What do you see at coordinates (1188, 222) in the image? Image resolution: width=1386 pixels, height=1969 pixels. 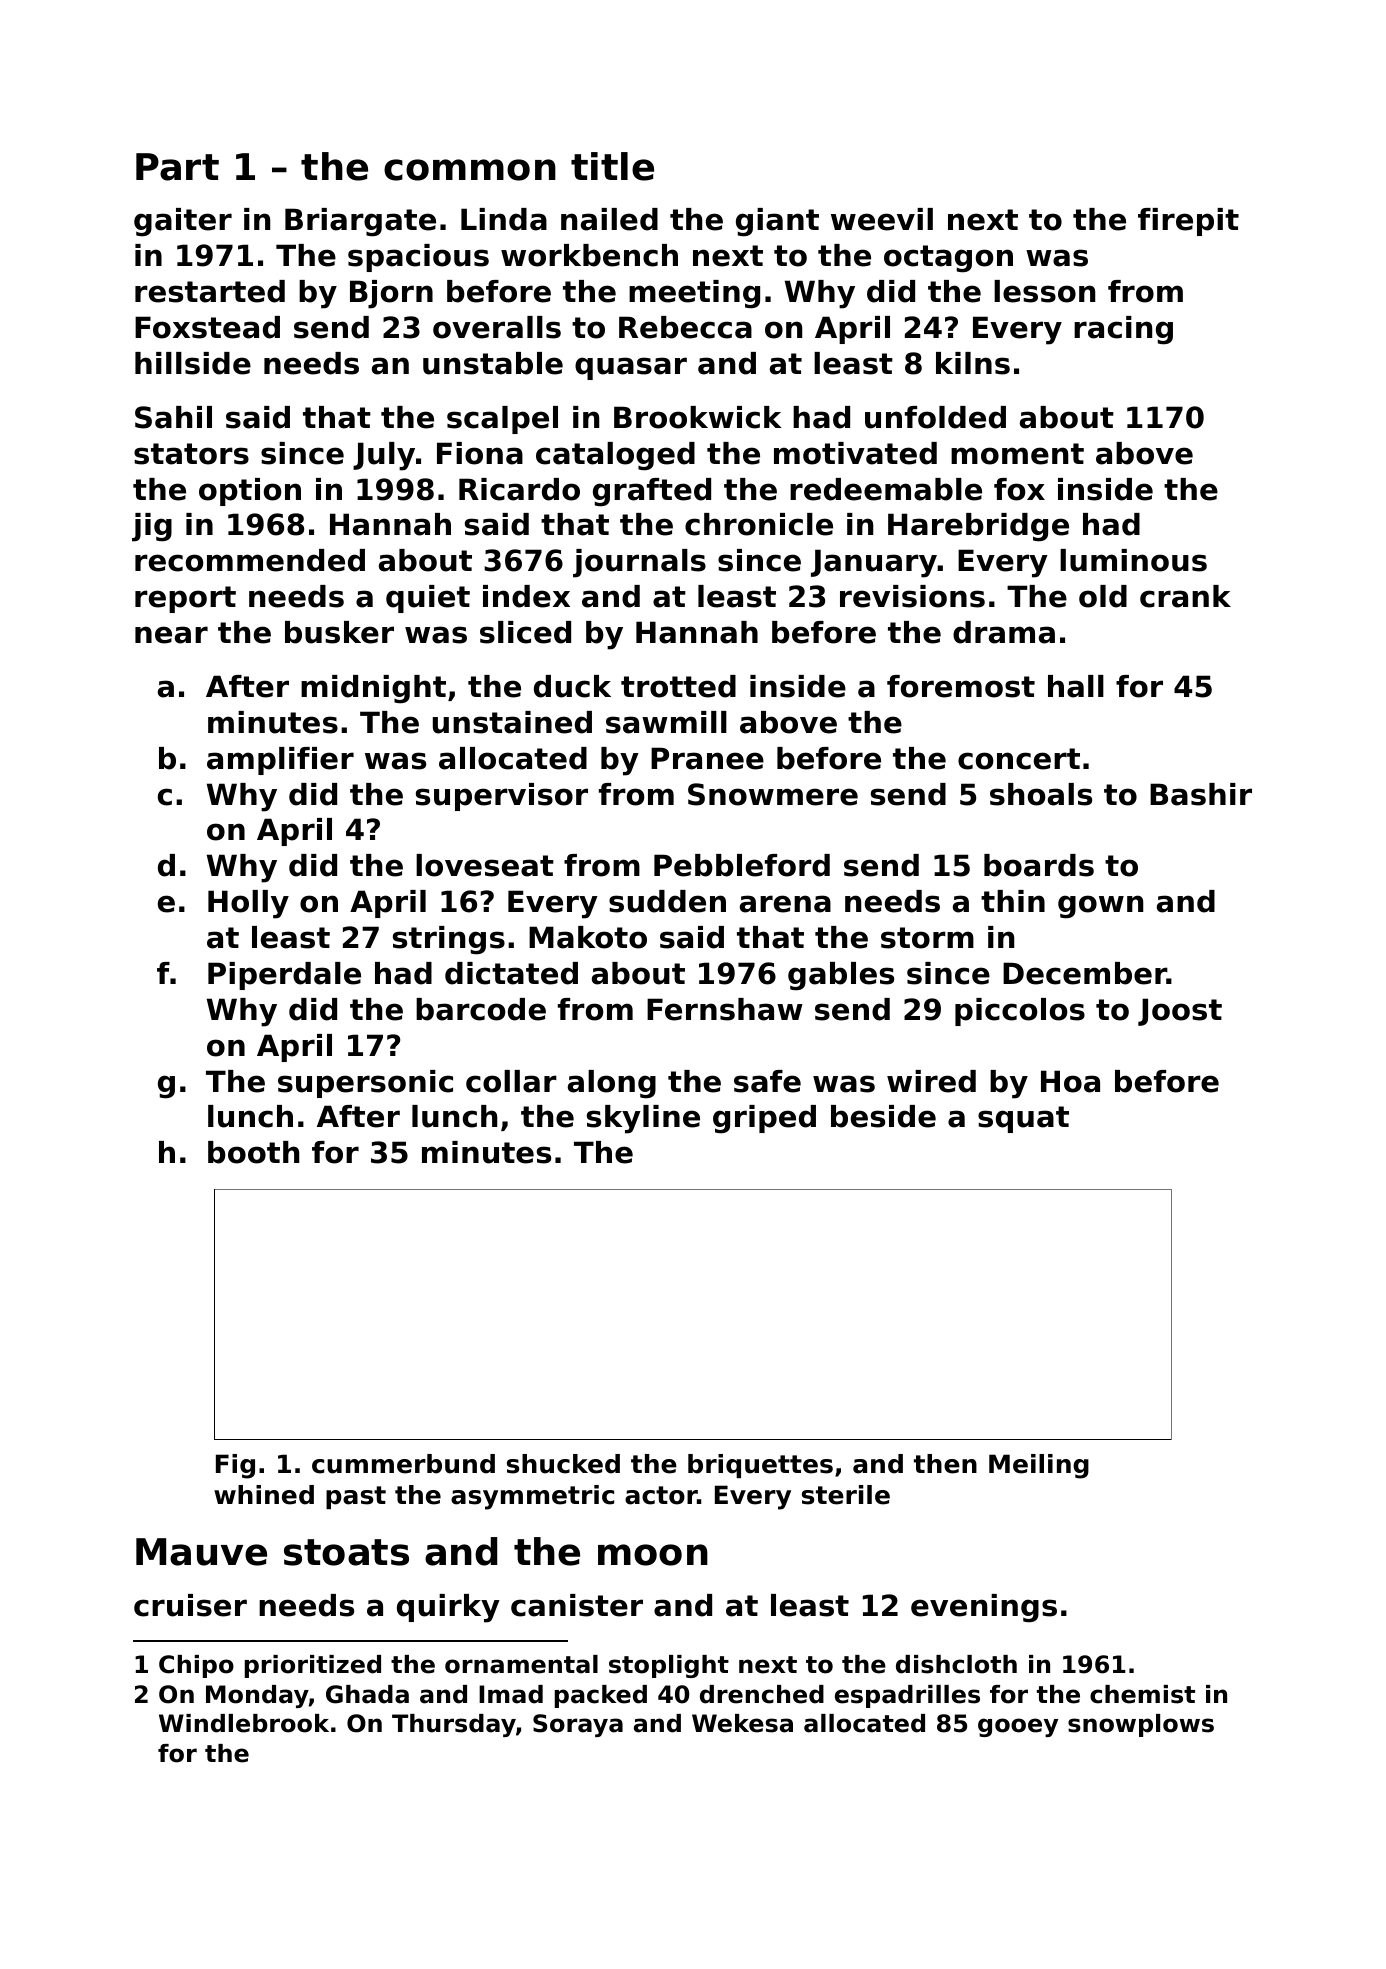 I see `firepit` at bounding box center [1188, 222].
